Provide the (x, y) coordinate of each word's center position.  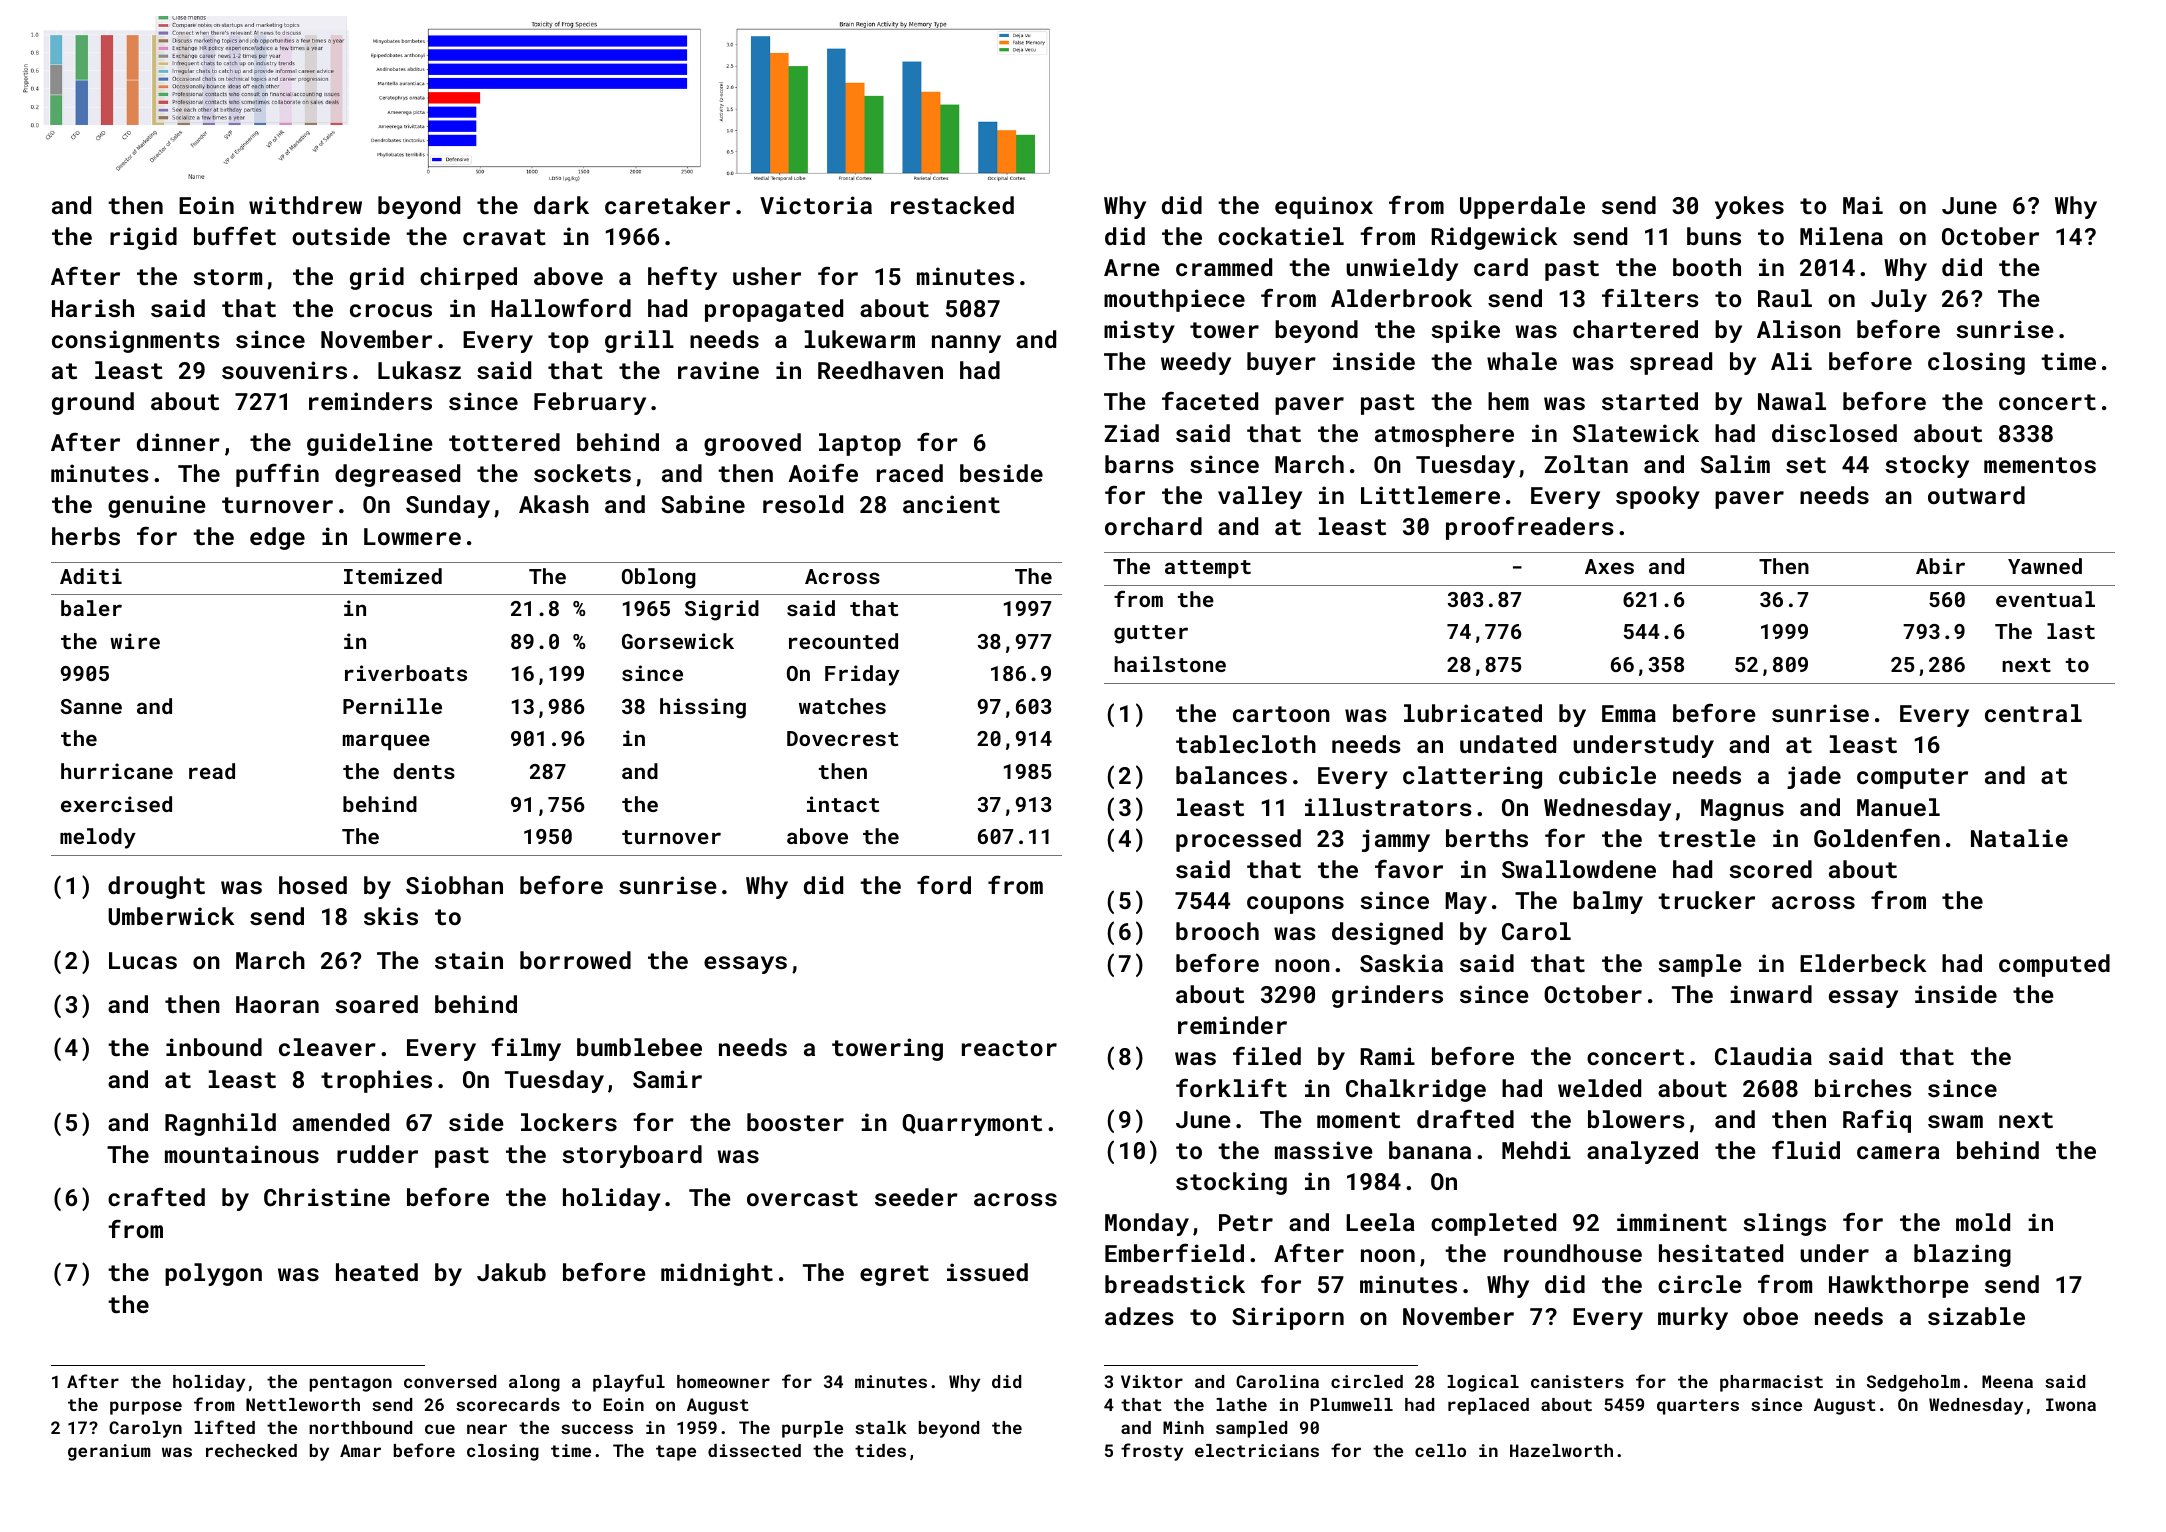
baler (91, 608)
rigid (143, 238)
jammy (1396, 840)
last (2071, 631)
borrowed (575, 960)
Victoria (816, 205)
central (2033, 713)
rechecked (251, 1450)
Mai (1863, 205)
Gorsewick (678, 641)
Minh (1183, 1427)
